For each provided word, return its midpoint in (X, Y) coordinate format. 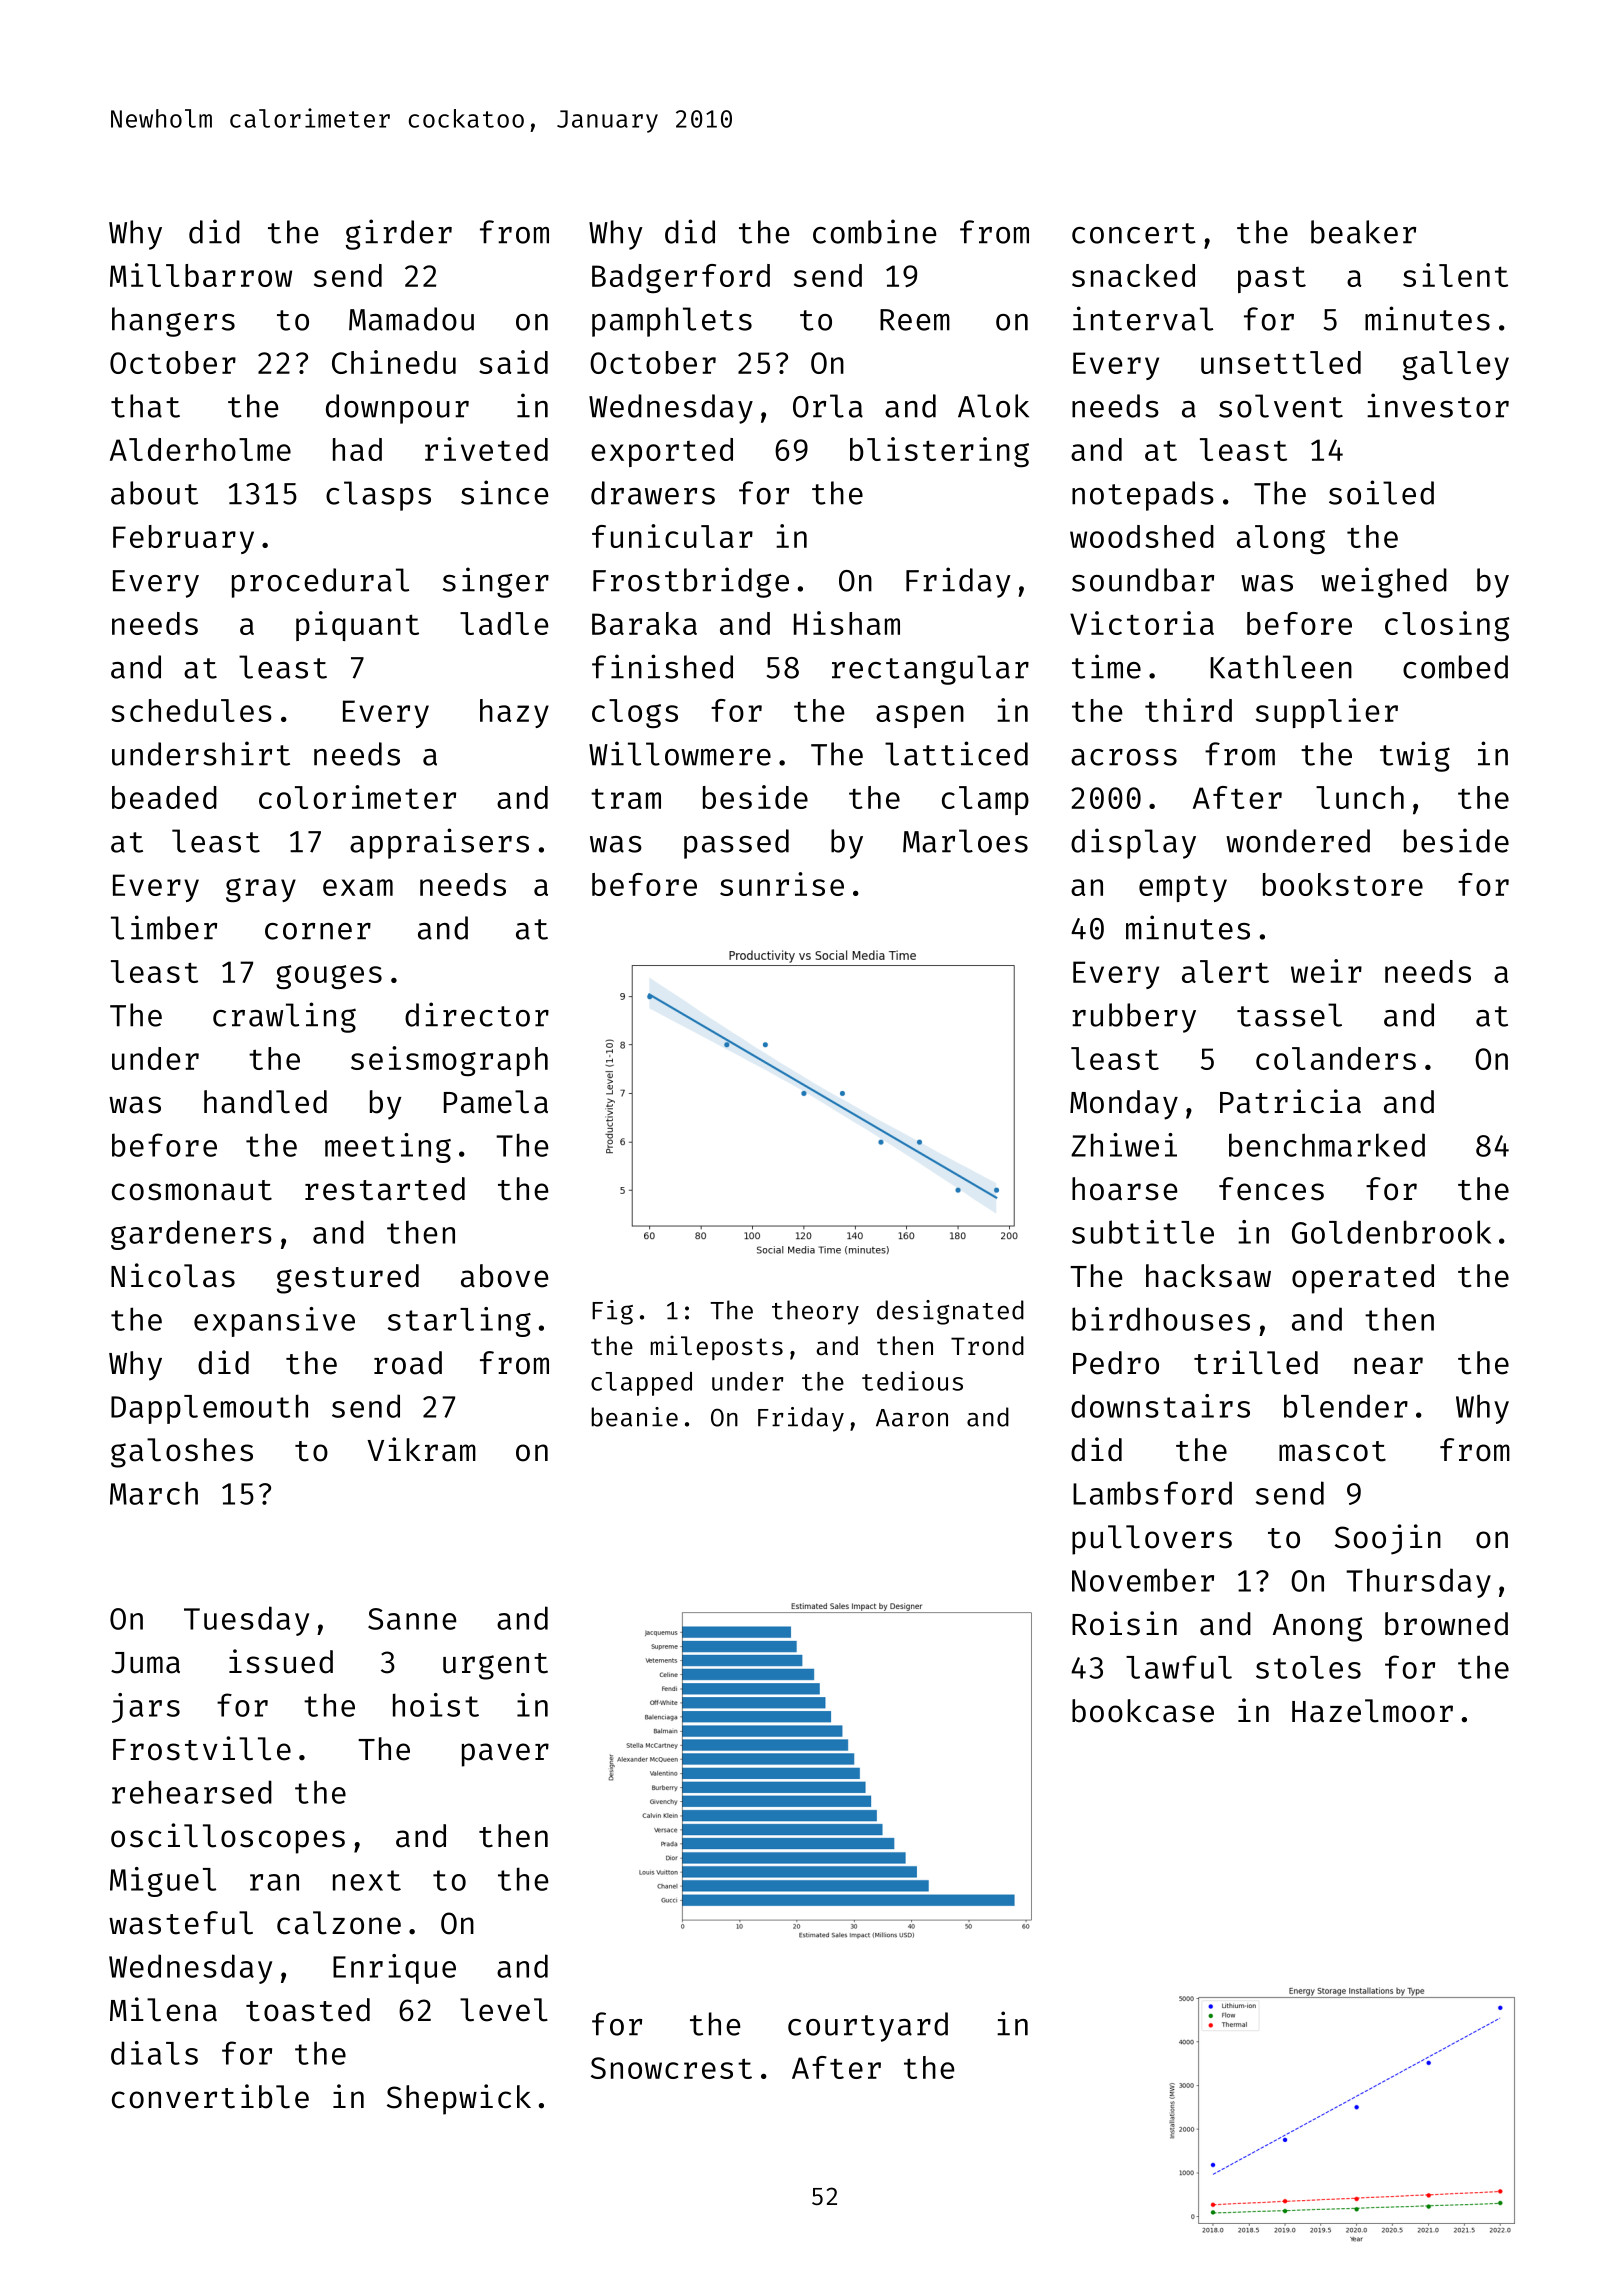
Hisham (847, 623)
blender (1346, 1406)
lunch (1360, 797)
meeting (388, 1148)
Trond (987, 1346)
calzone (339, 1923)
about (154, 493)
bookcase (1143, 1711)
